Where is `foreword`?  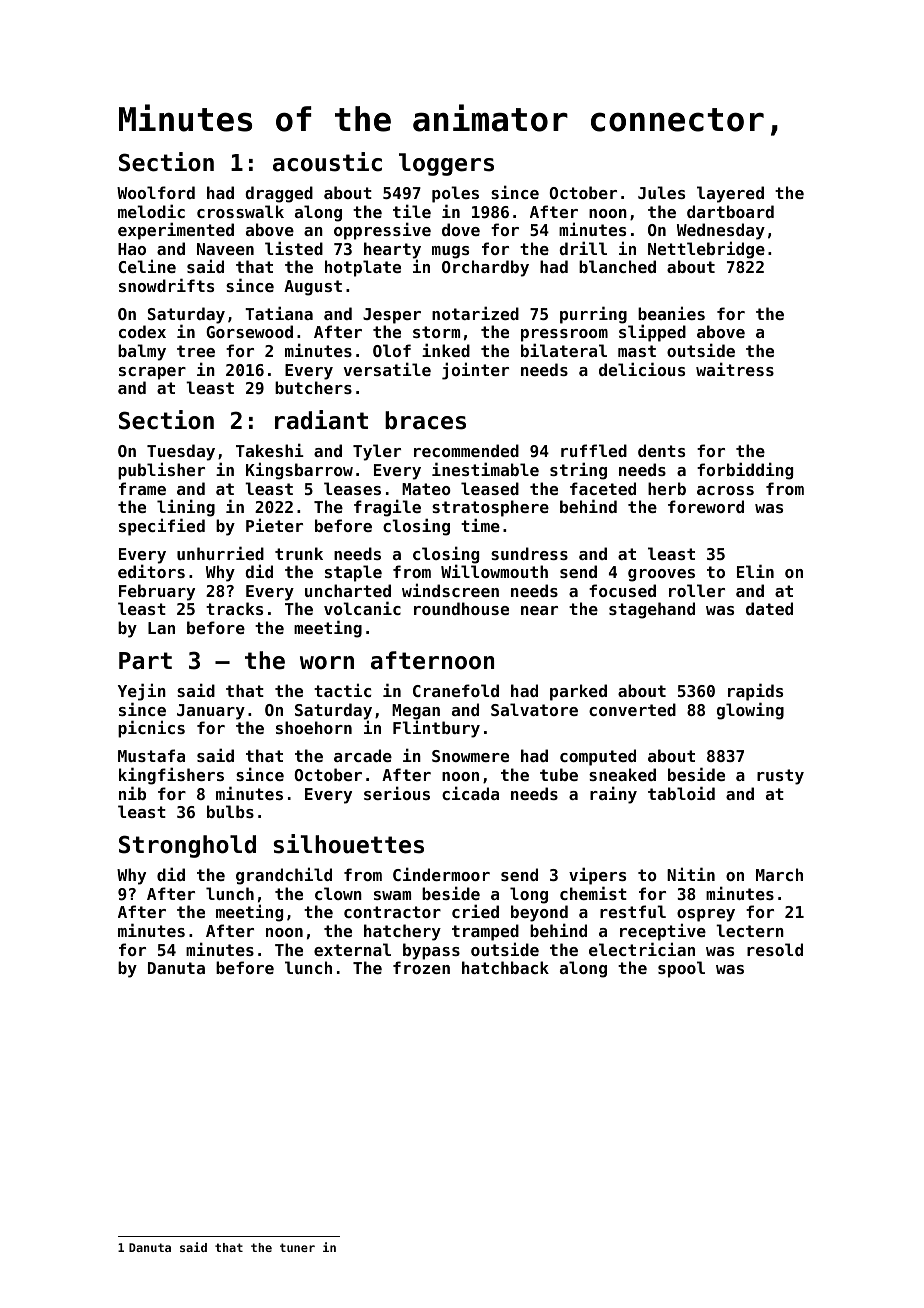
foreword is located at coordinates (706, 506).
